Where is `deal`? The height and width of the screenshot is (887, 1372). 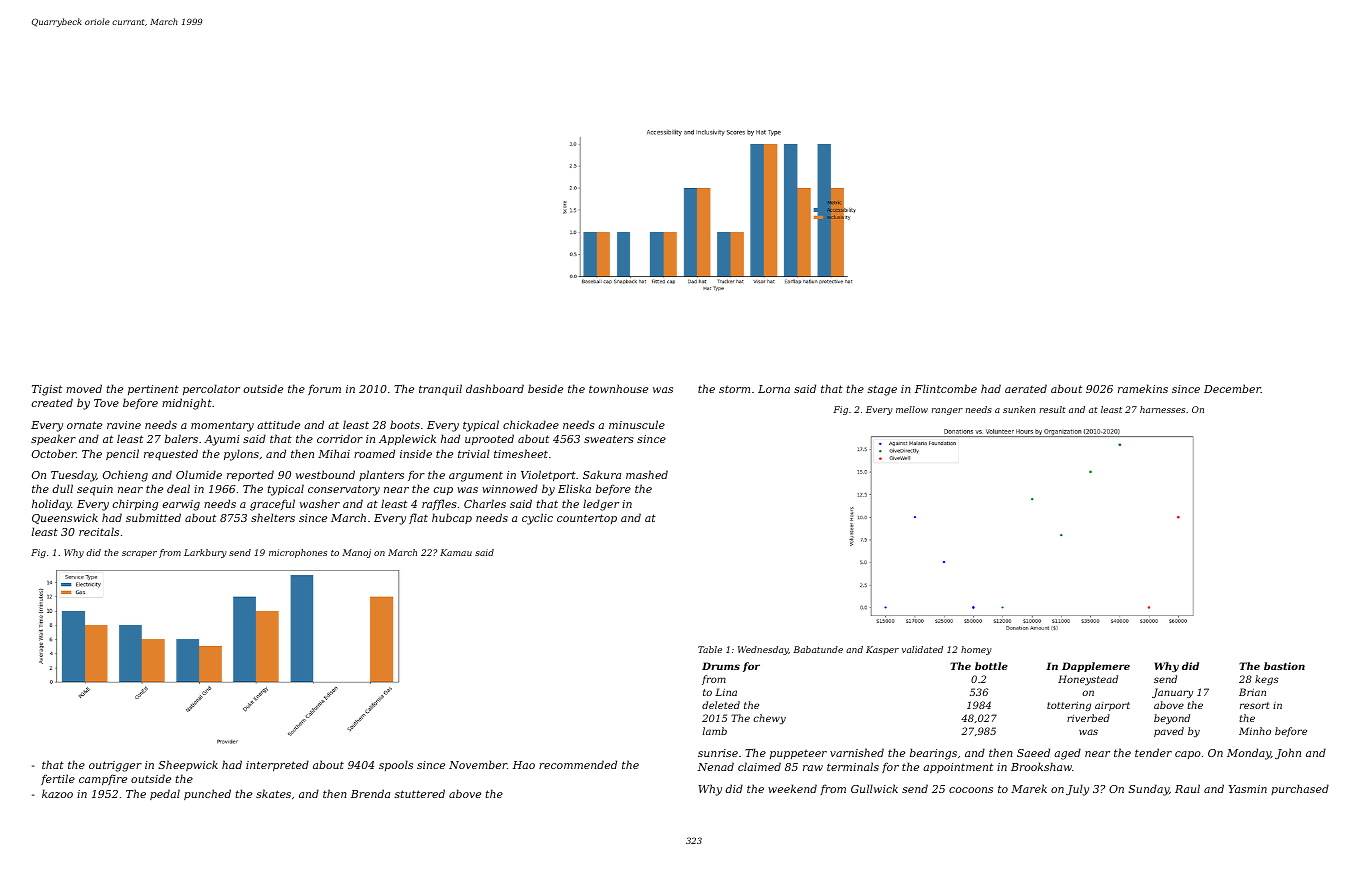
deal is located at coordinates (178, 488).
